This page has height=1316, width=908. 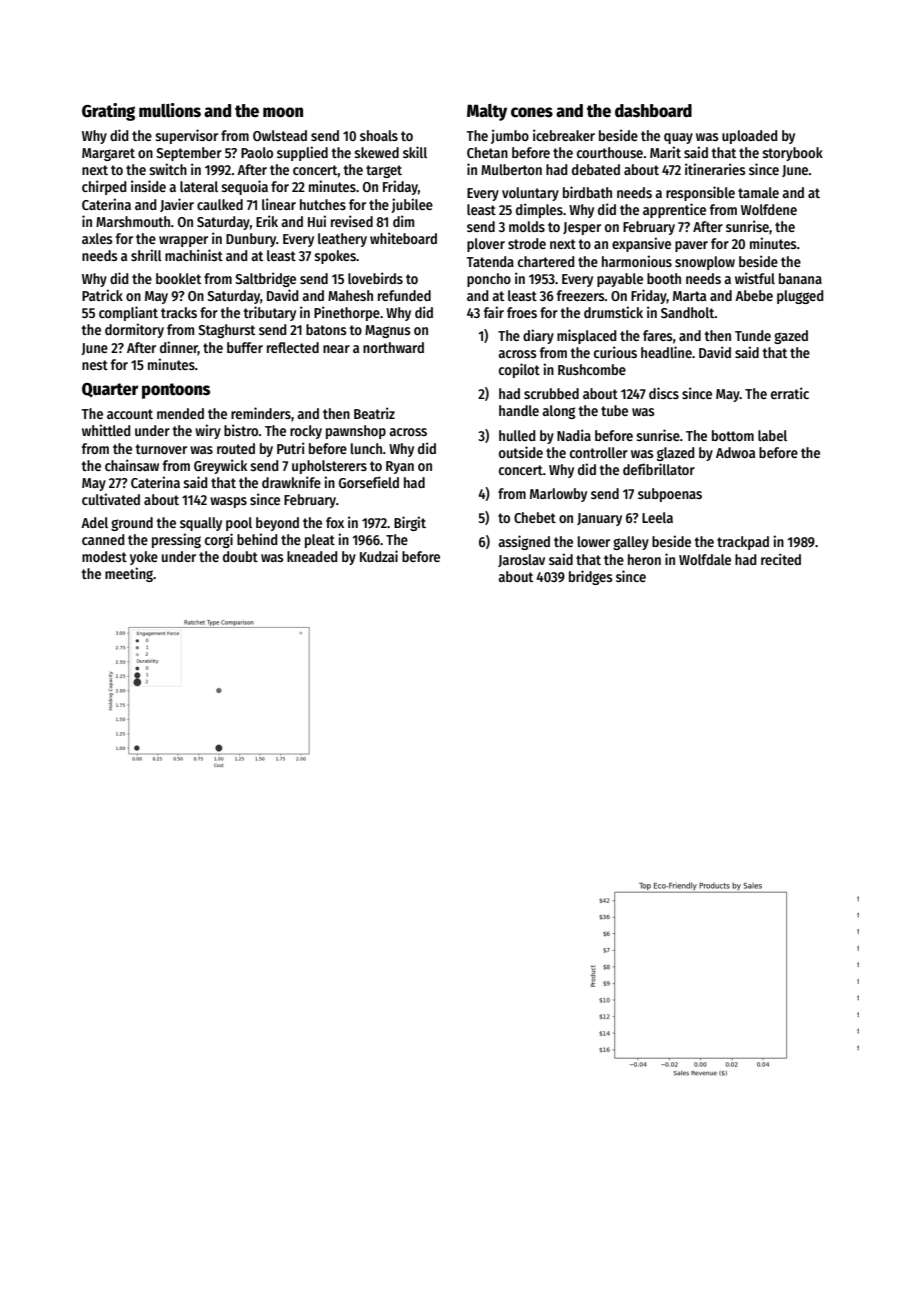 What do you see at coordinates (758, 192) in the page?
I see `tamale` at bounding box center [758, 192].
